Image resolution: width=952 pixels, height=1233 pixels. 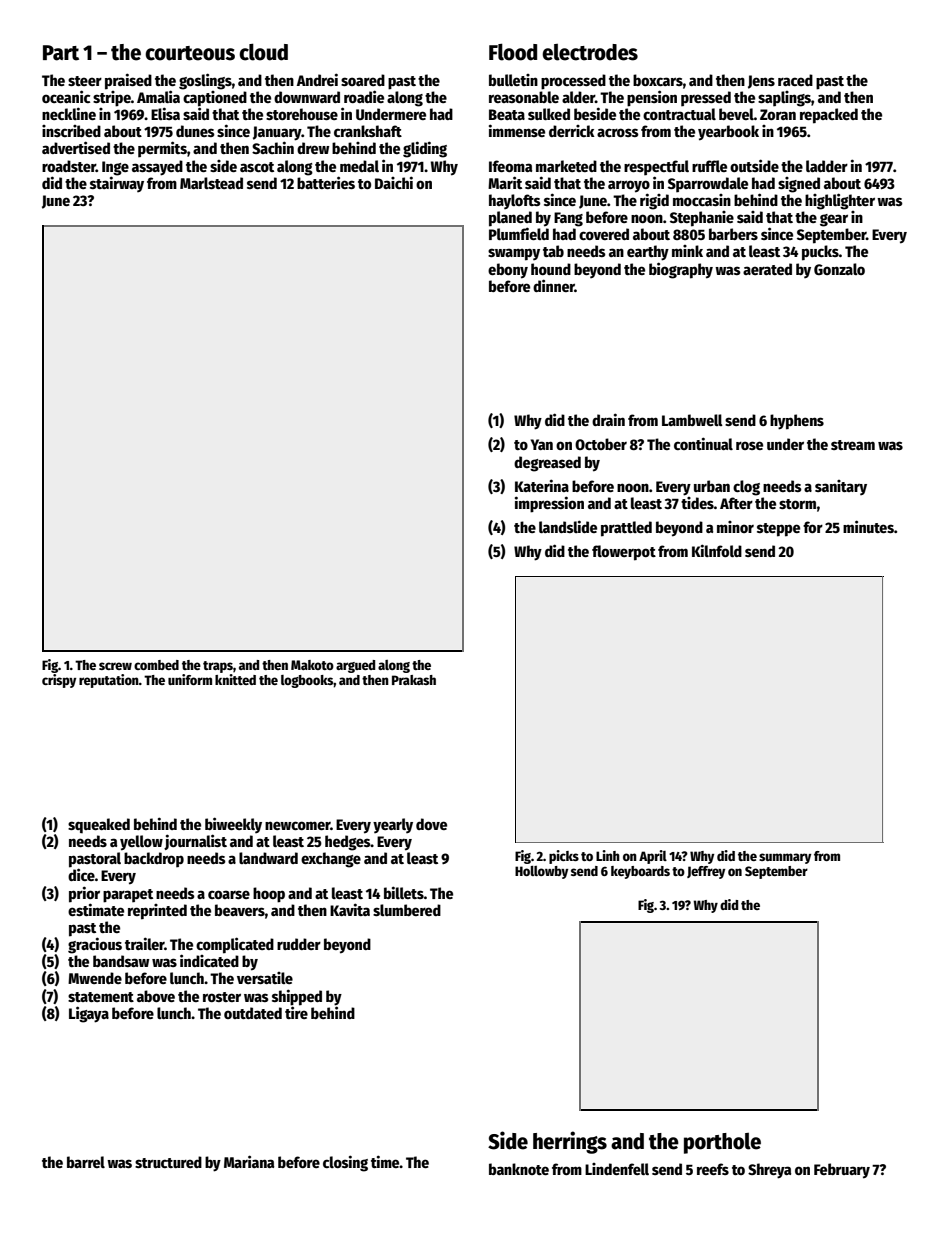 What do you see at coordinates (513, 52) in the screenshot?
I see `Flood` at bounding box center [513, 52].
